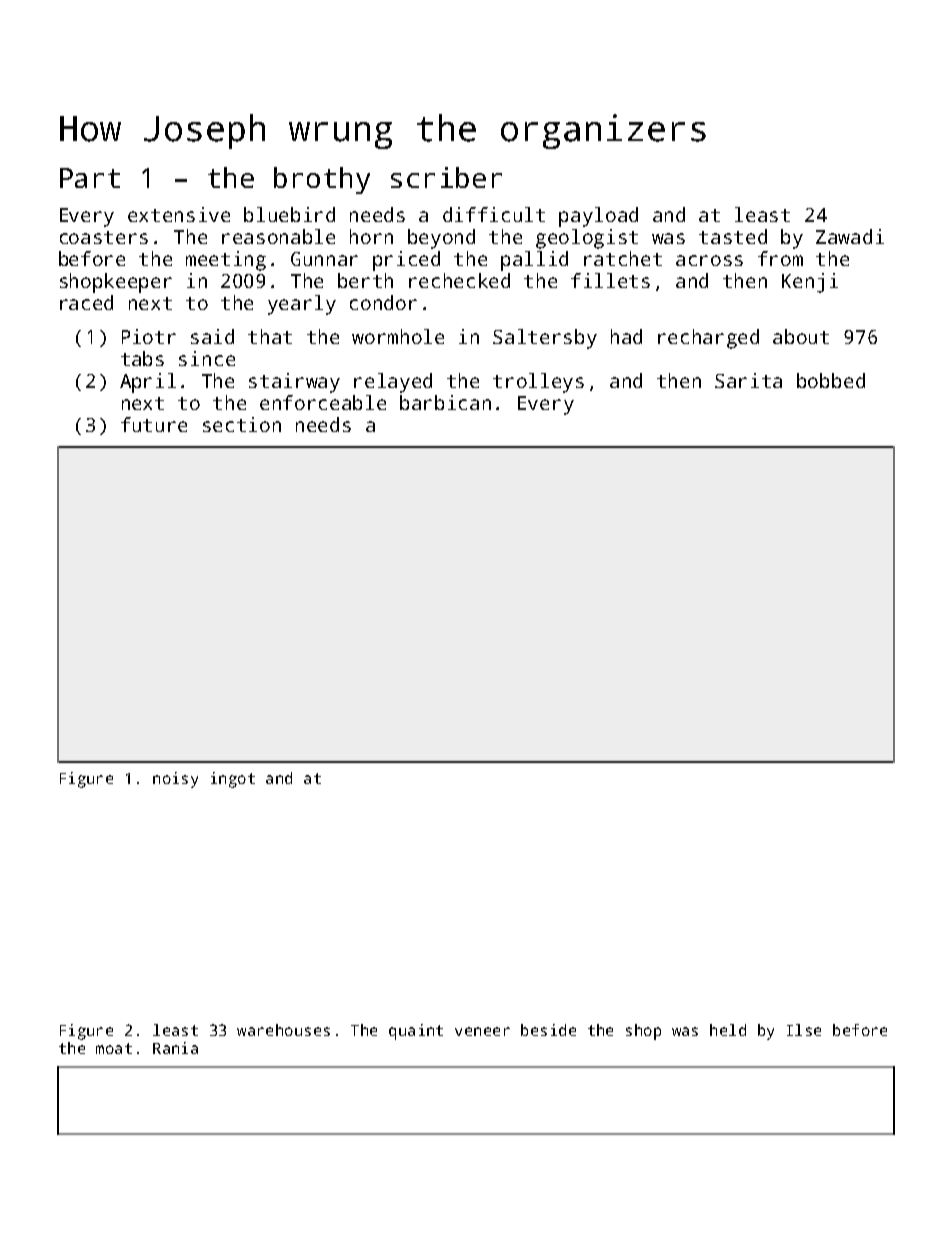 This screenshot has width=952, height=1233. What do you see at coordinates (289, 214) in the screenshot?
I see `bluebird` at bounding box center [289, 214].
